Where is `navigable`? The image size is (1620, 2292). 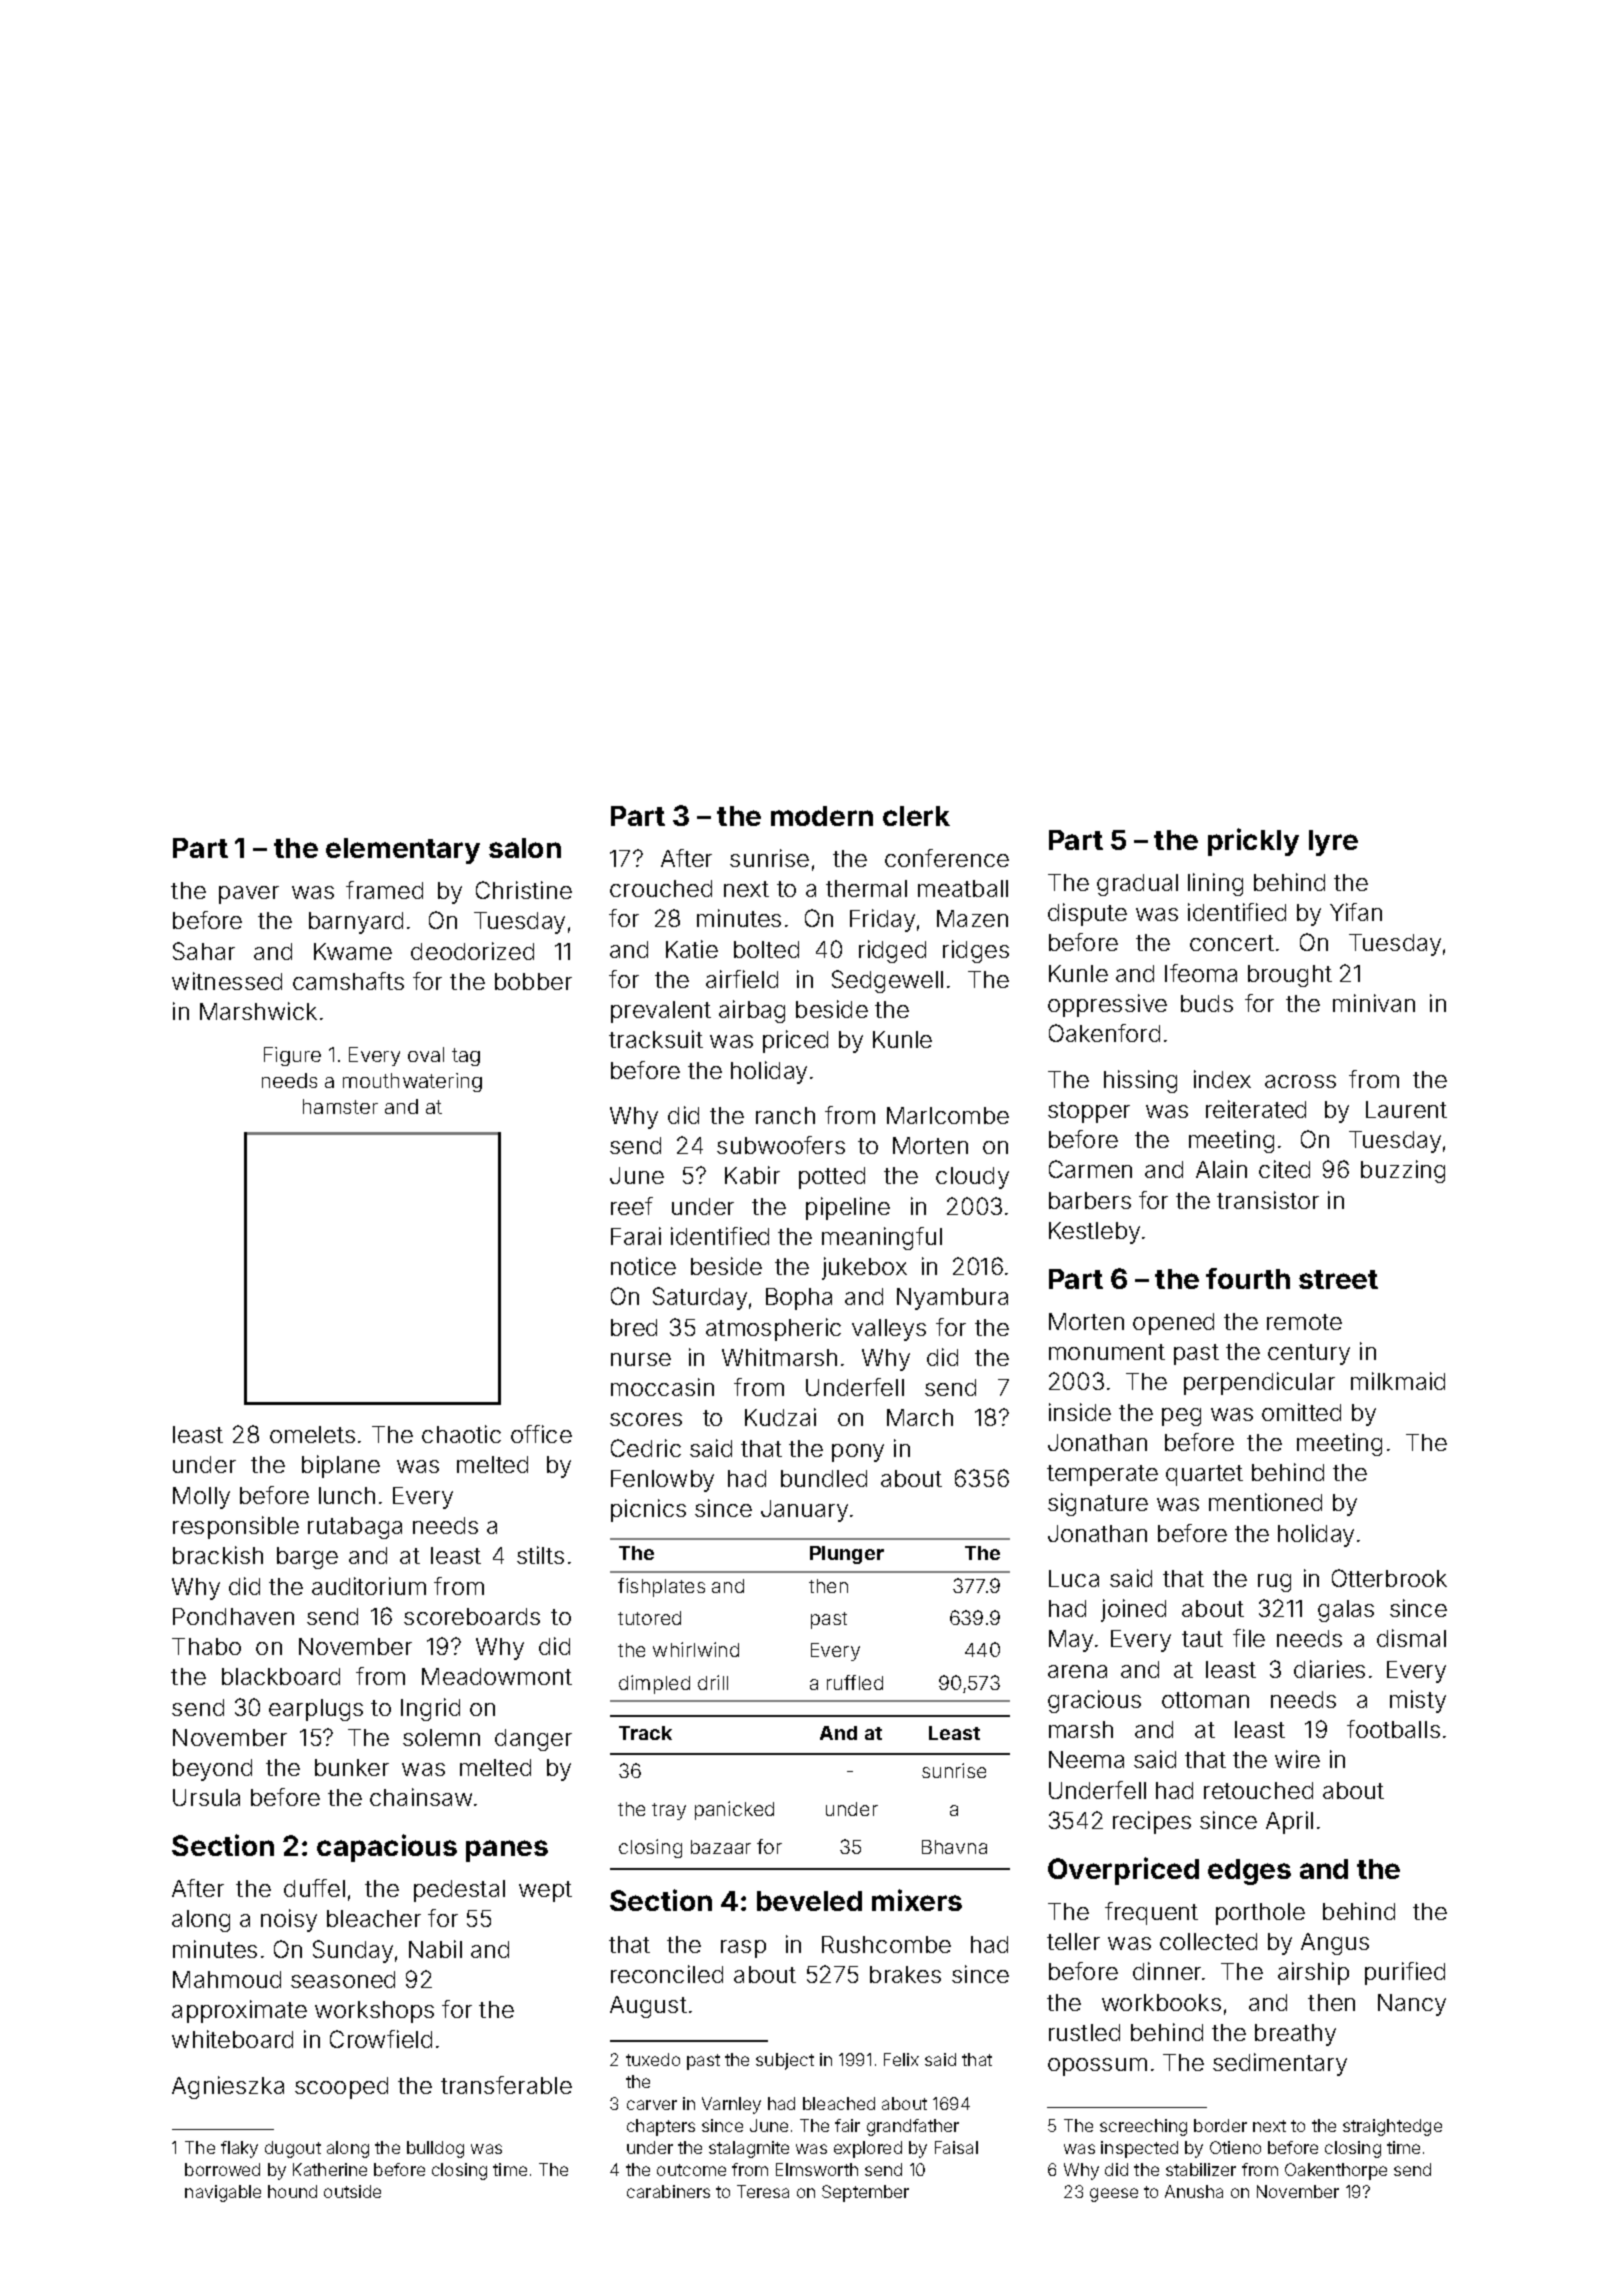
navigable is located at coordinates (223, 2193).
